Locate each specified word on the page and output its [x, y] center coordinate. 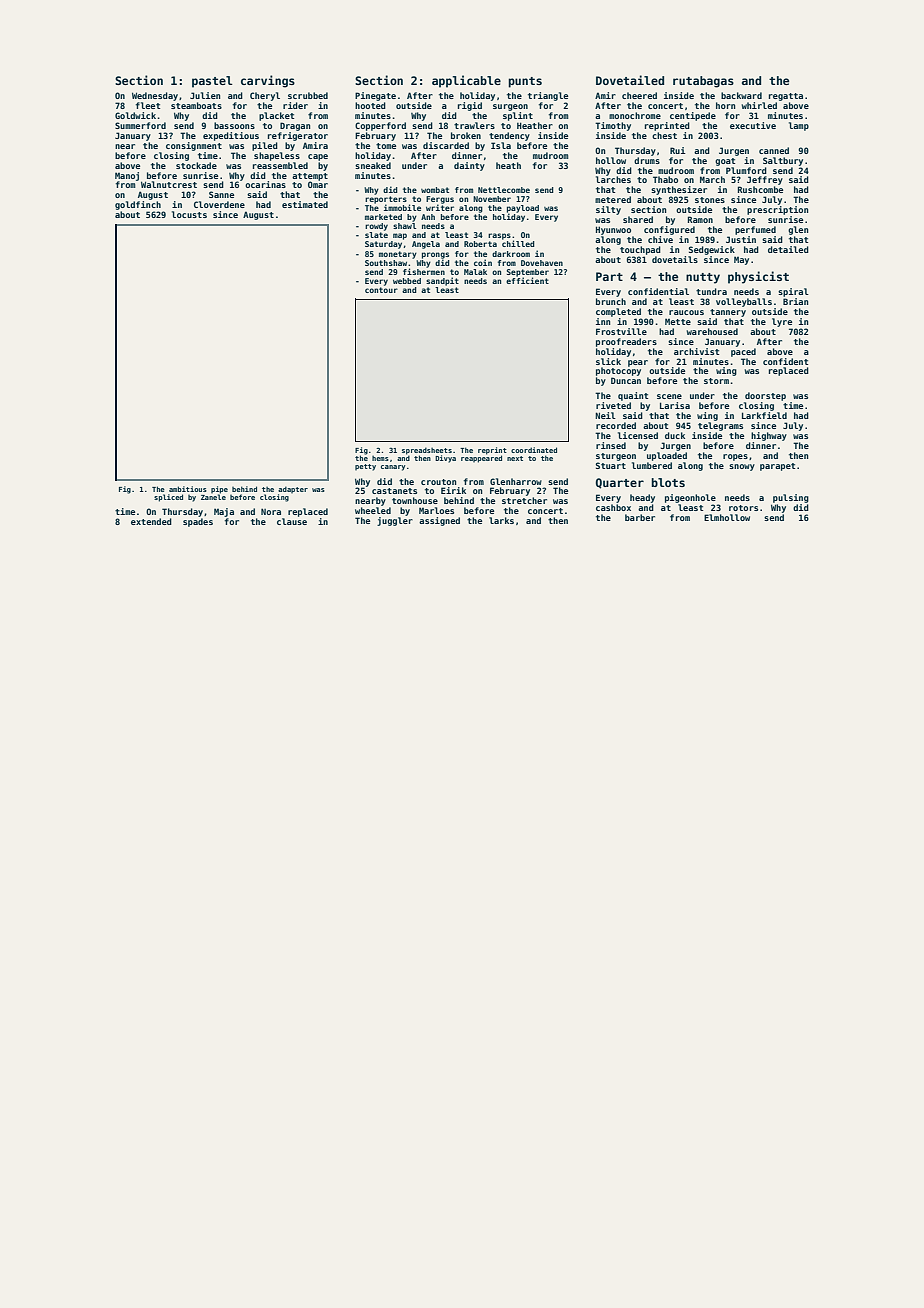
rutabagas [703, 82]
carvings [268, 81]
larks [501, 520]
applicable [466, 81]
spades [198, 522]
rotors [743, 508]
